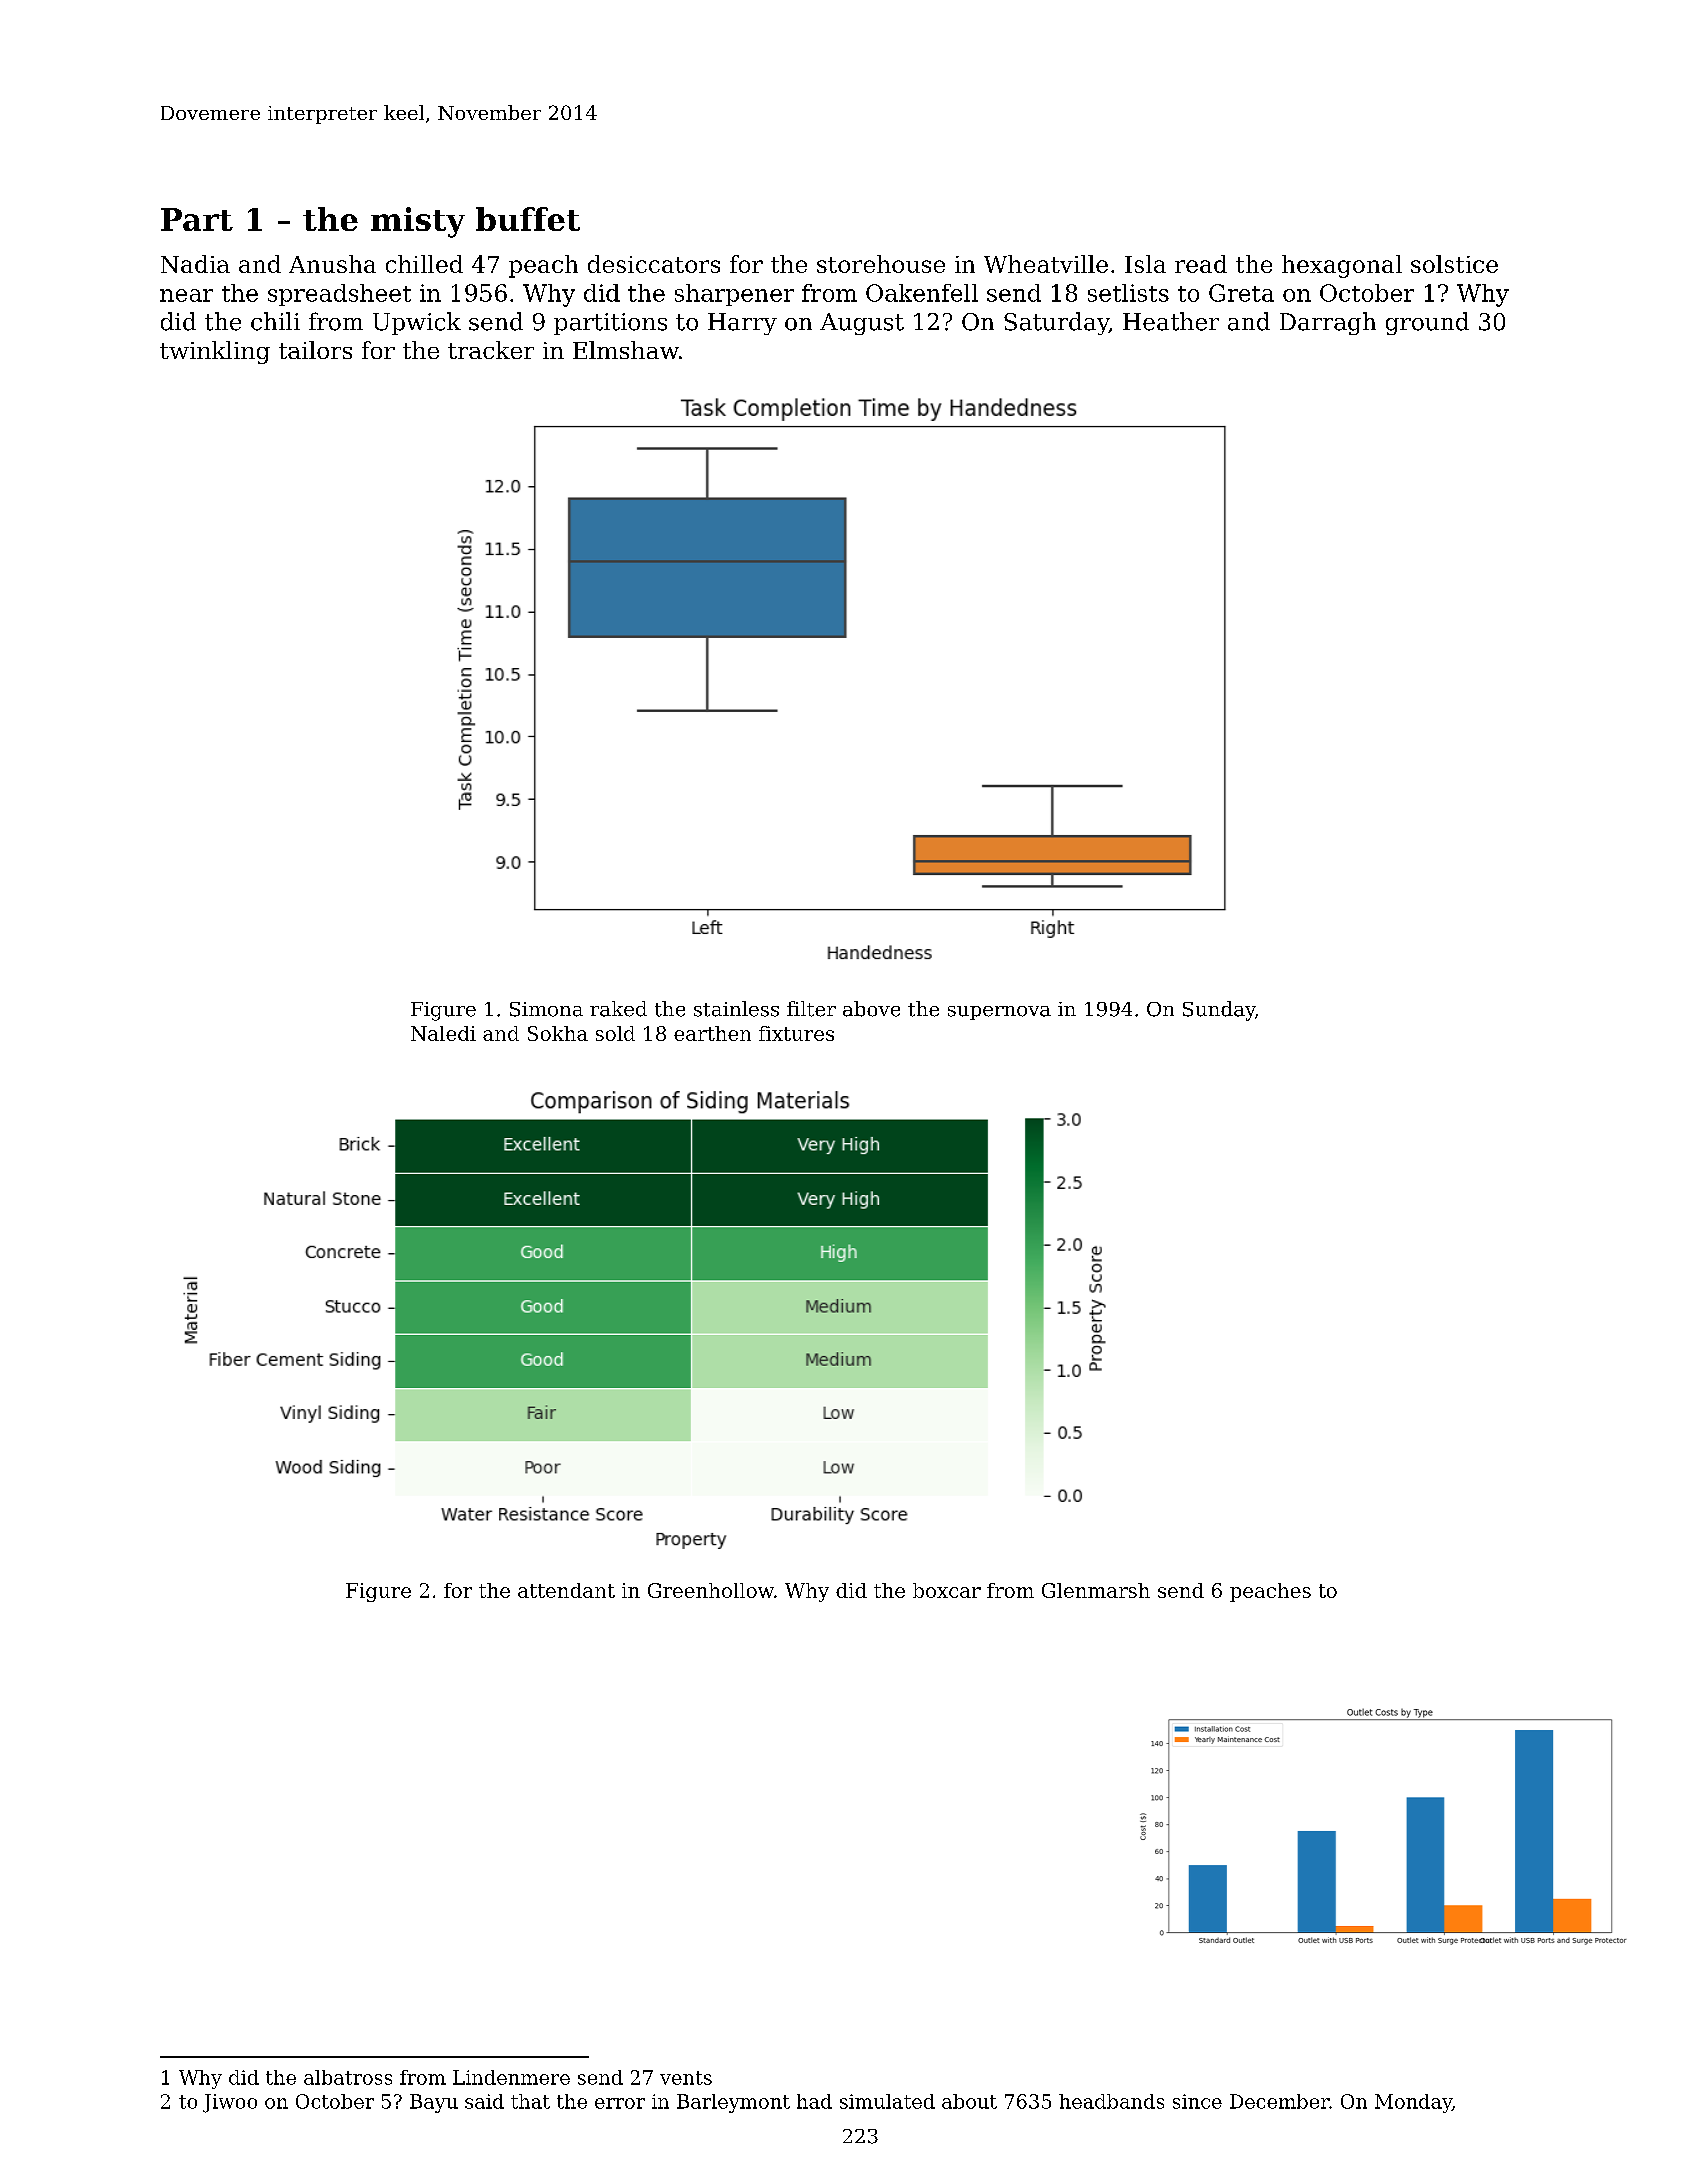 The height and width of the screenshot is (2178, 1683). Describe the element at coordinates (417, 323) in the screenshot. I see `Upwick` at that location.
